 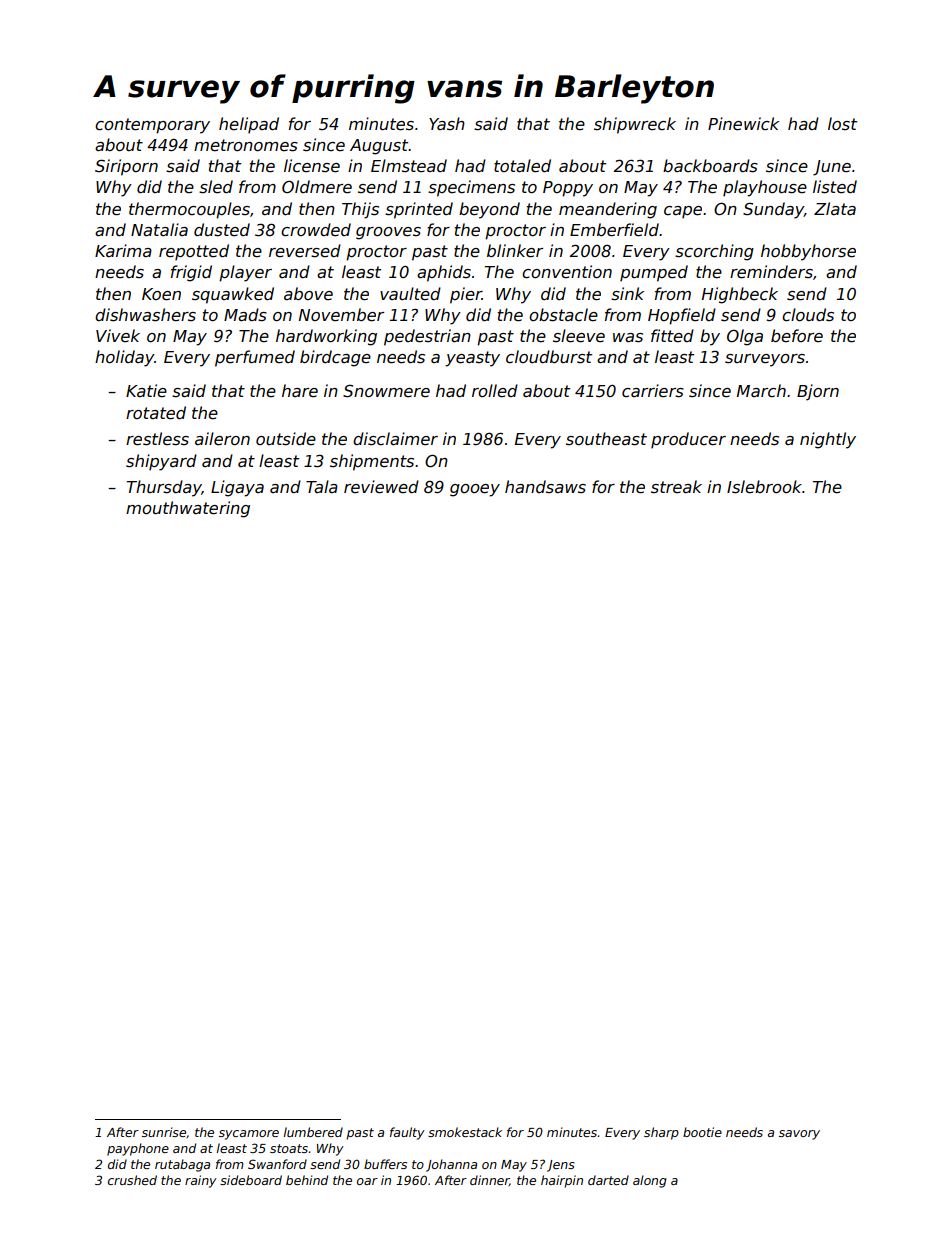 What do you see at coordinates (381, 487) in the page?
I see `reviewed` at bounding box center [381, 487].
